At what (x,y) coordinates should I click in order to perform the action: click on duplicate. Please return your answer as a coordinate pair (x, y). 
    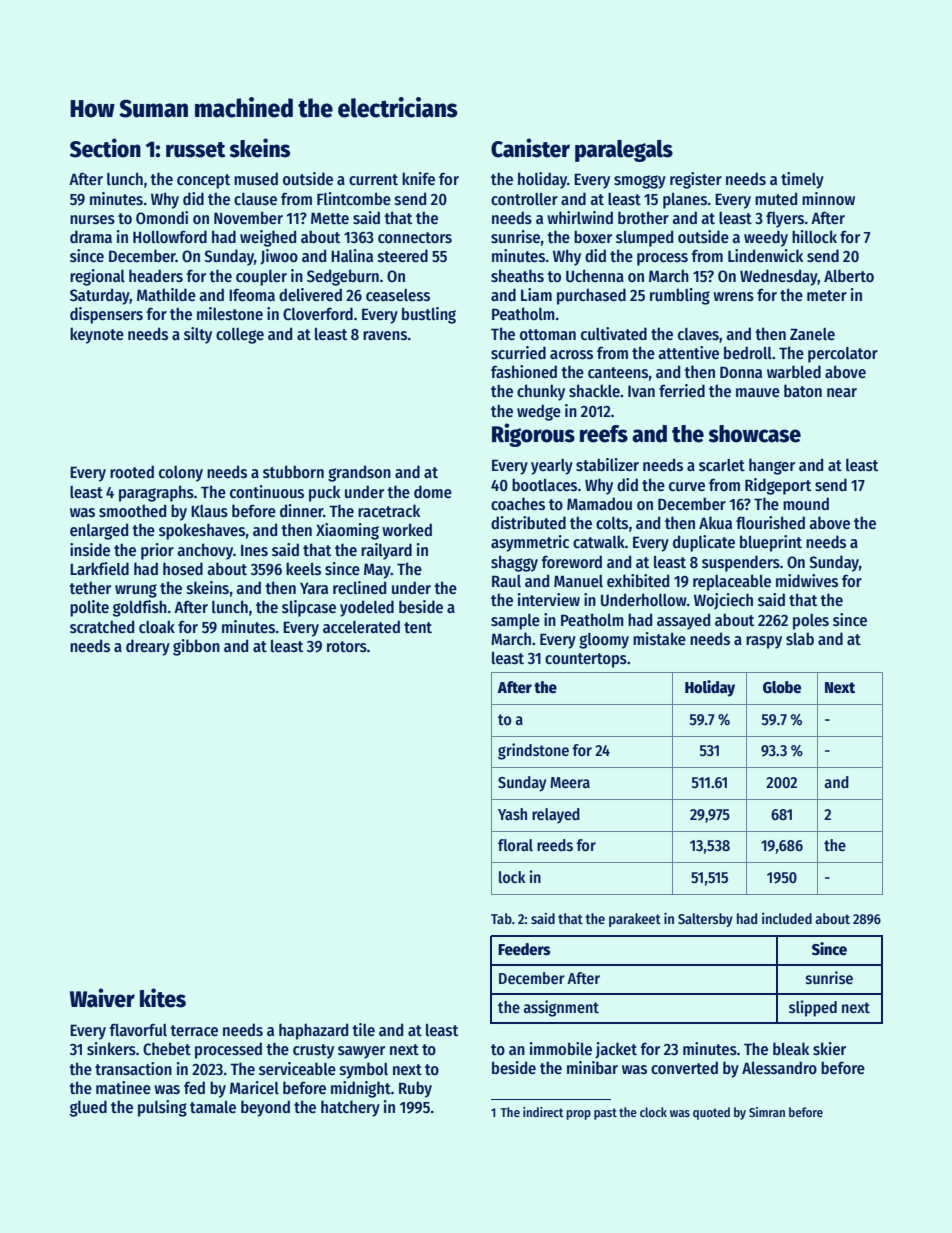
    Looking at the image, I should click on (704, 543).
